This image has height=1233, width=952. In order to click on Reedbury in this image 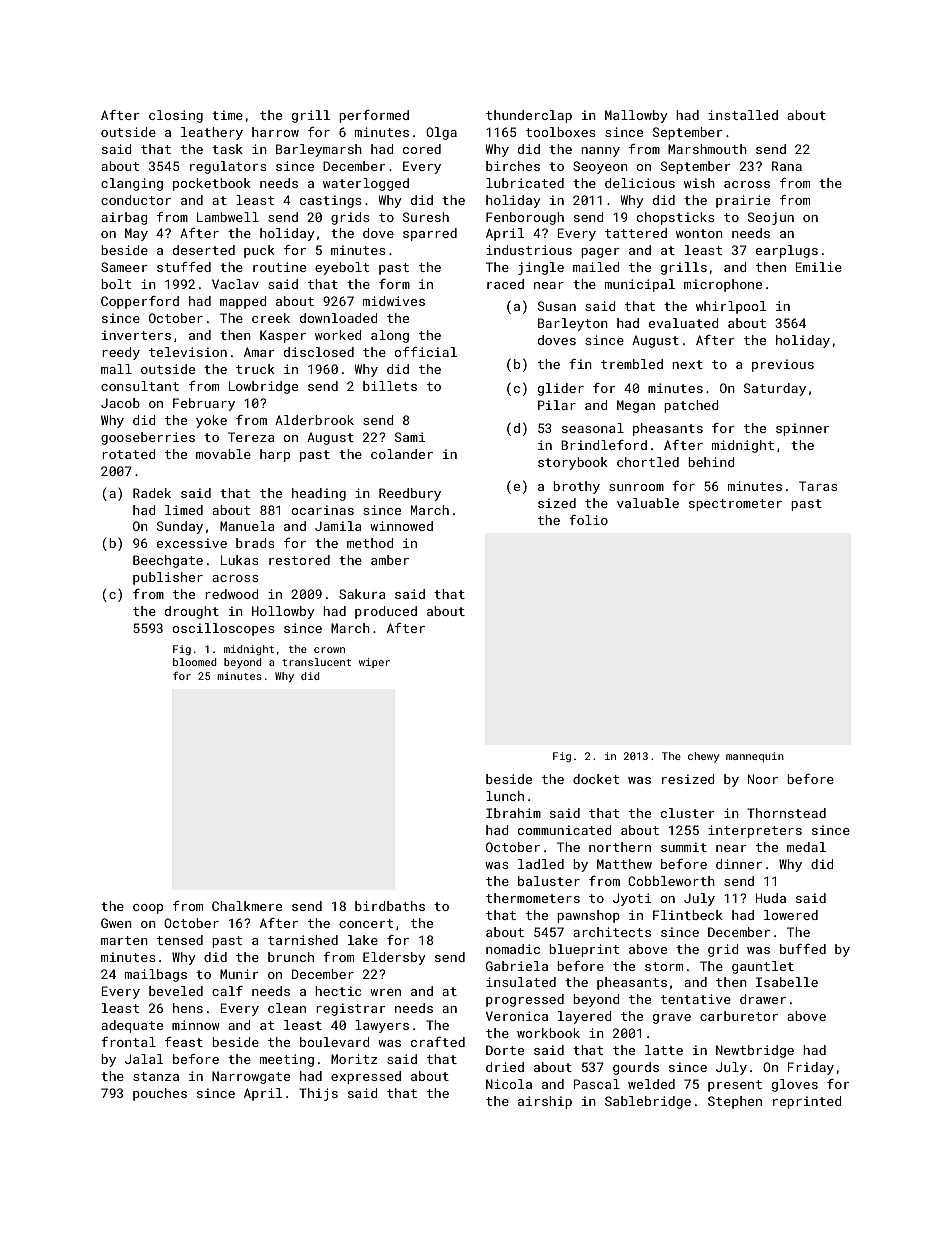, I will do `click(410, 494)`.
